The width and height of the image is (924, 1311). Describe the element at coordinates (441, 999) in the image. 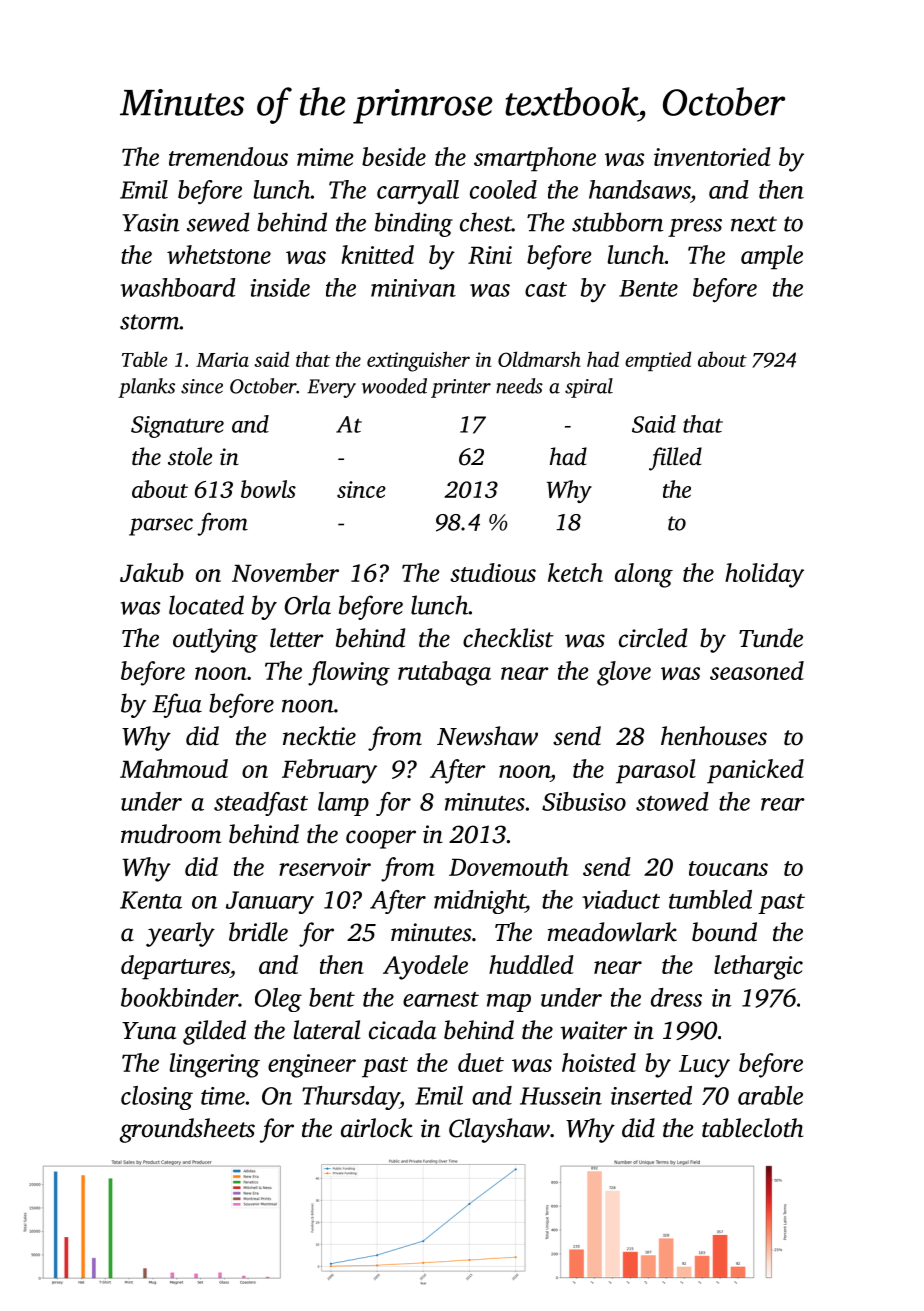

I see `earnest` at that location.
